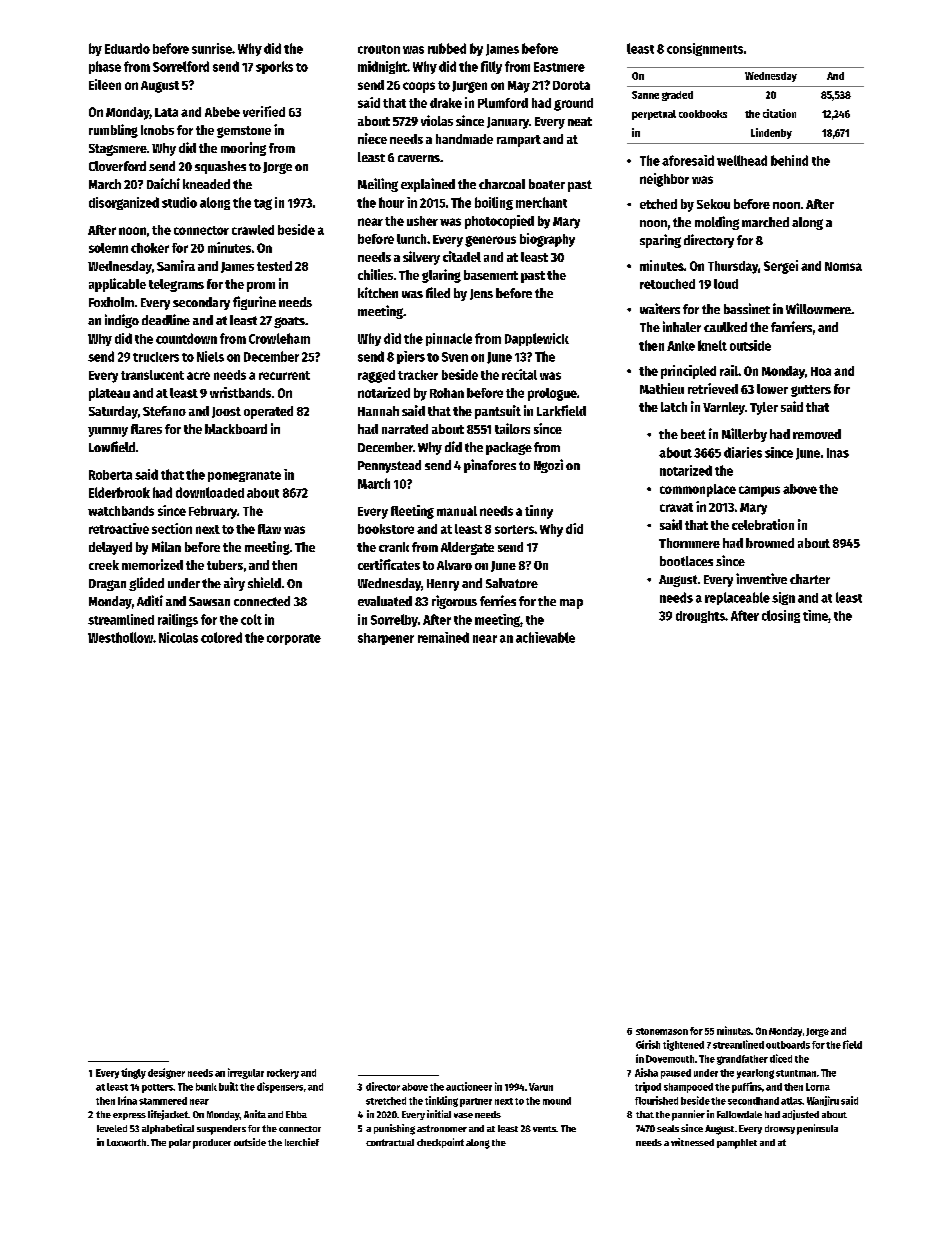 The height and width of the page is (1233, 952). Describe the element at coordinates (545, 637) in the page. I see `achievable` at that location.
